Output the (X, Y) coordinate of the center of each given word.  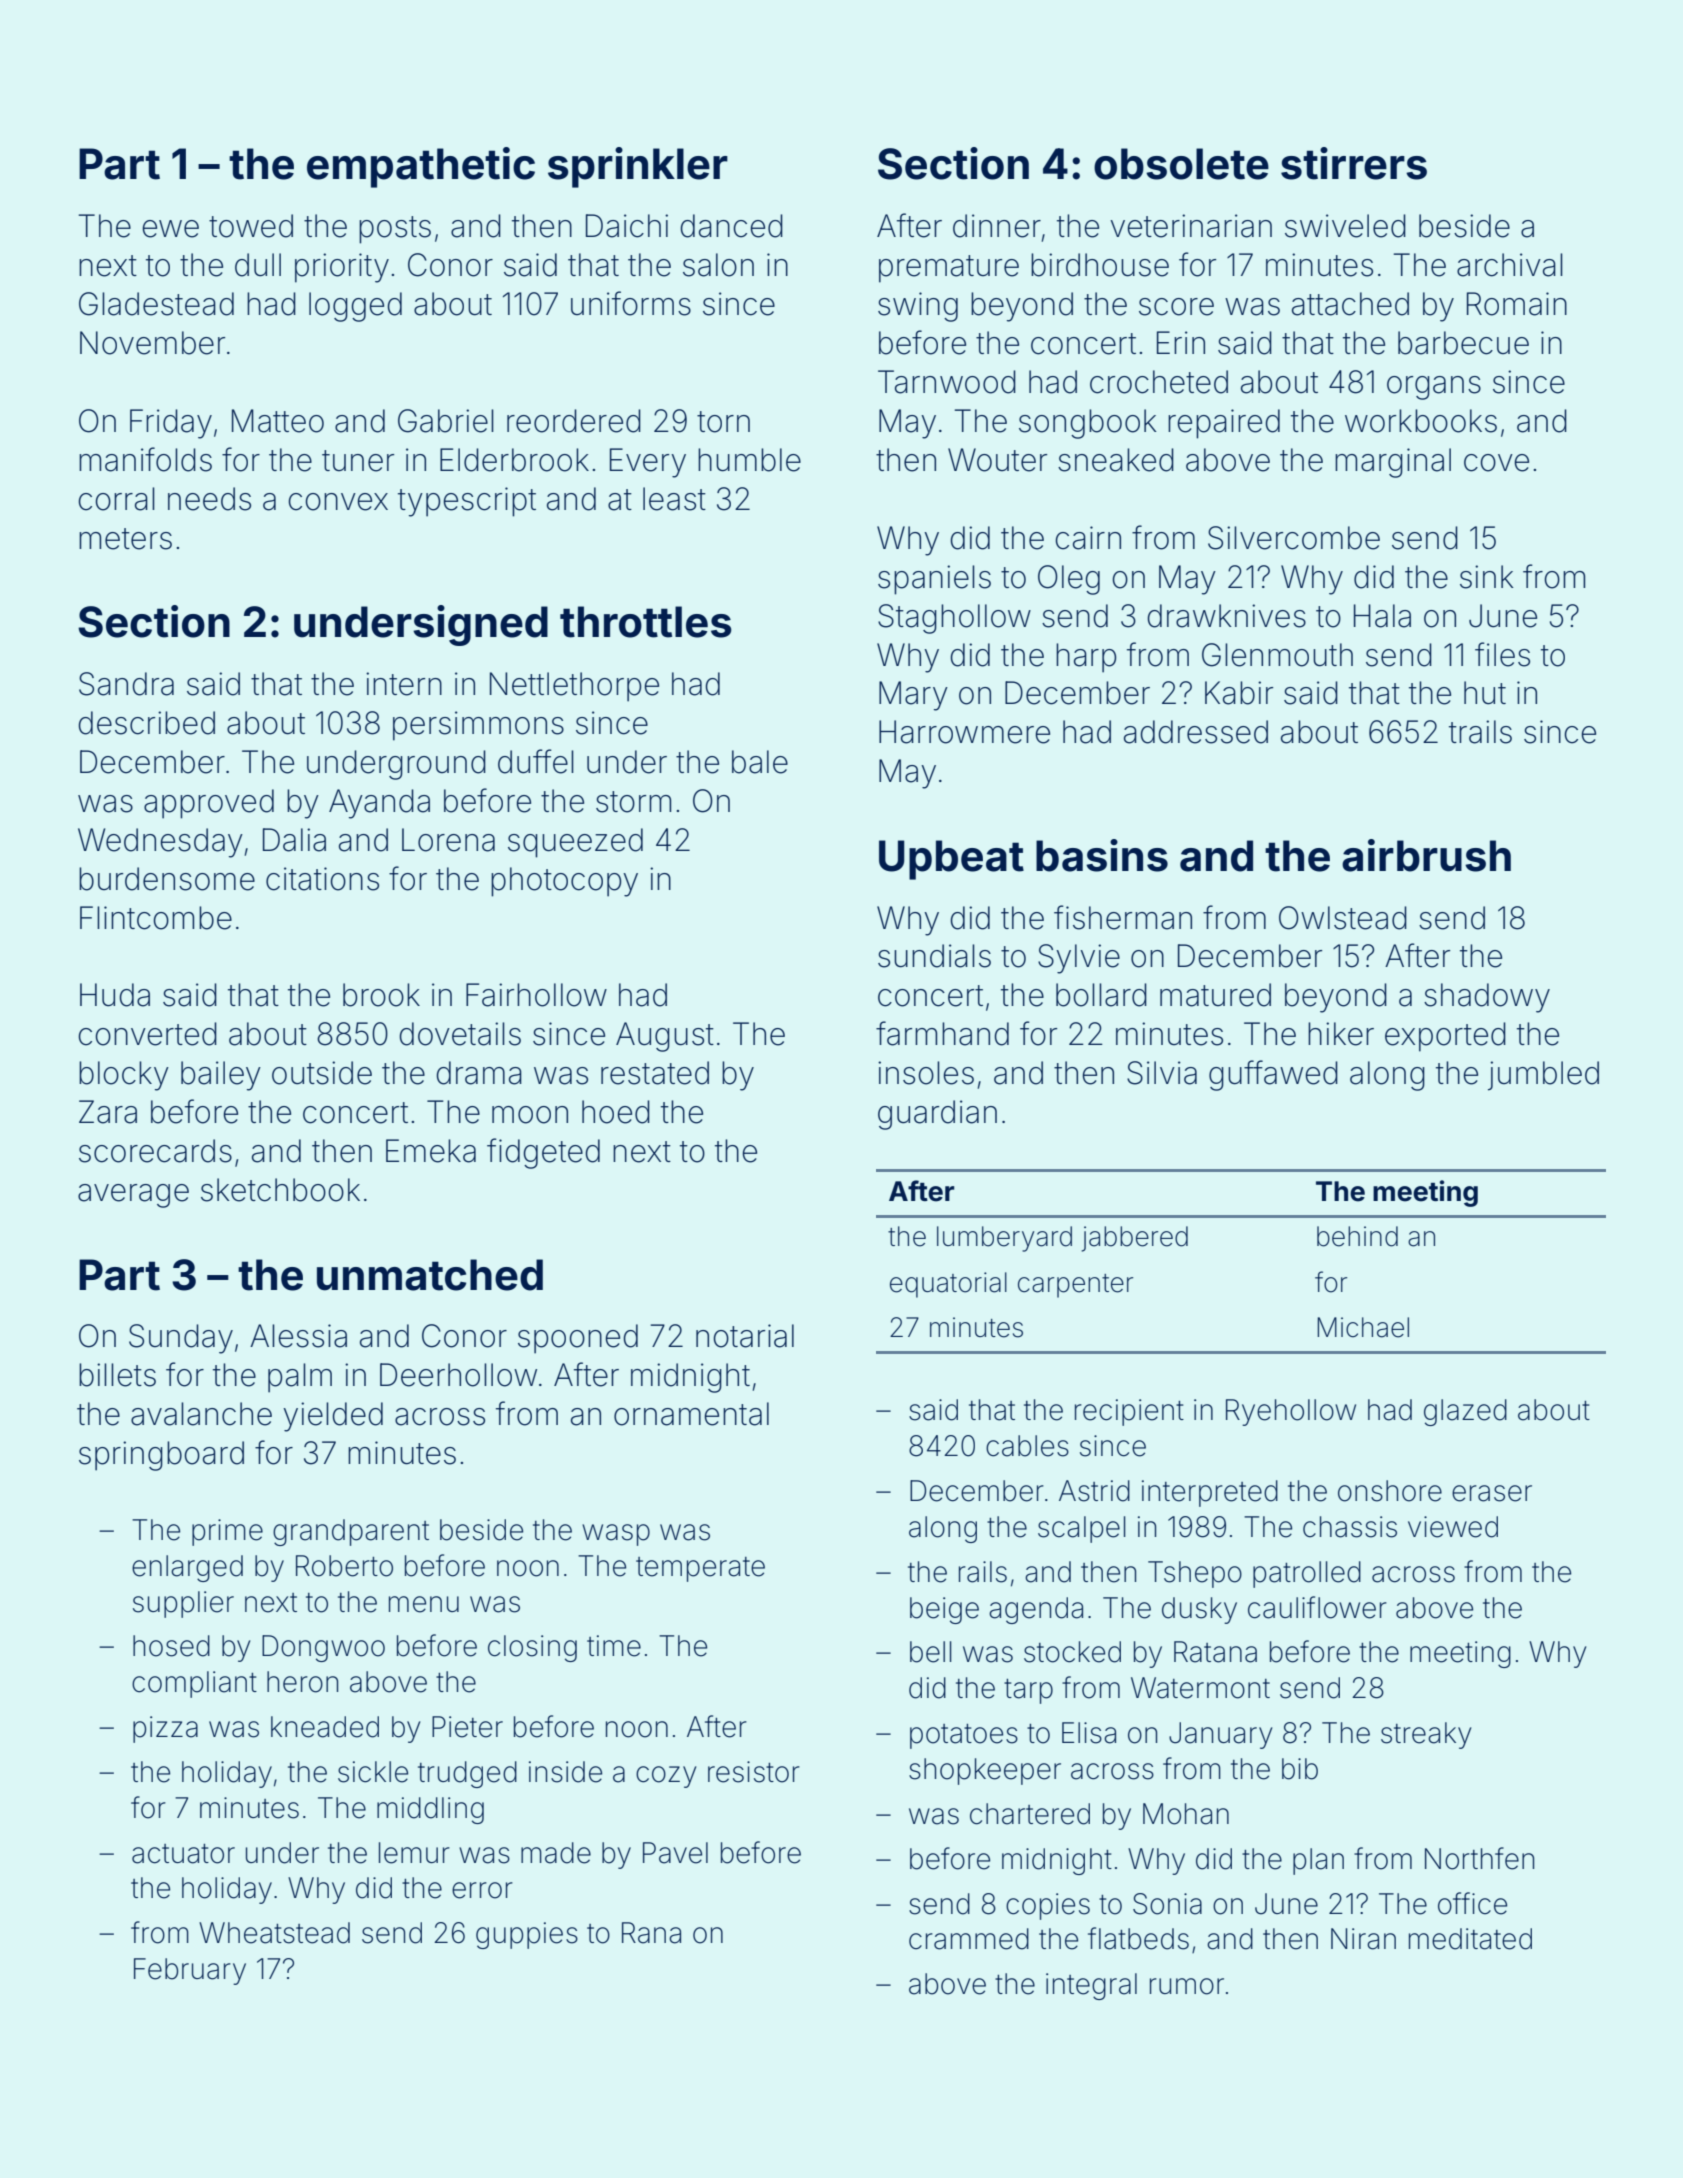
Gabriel (446, 421)
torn (723, 422)
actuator (183, 1854)
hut (1485, 692)
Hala (1382, 616)
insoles (926, 1073)
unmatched (430, 1275)
